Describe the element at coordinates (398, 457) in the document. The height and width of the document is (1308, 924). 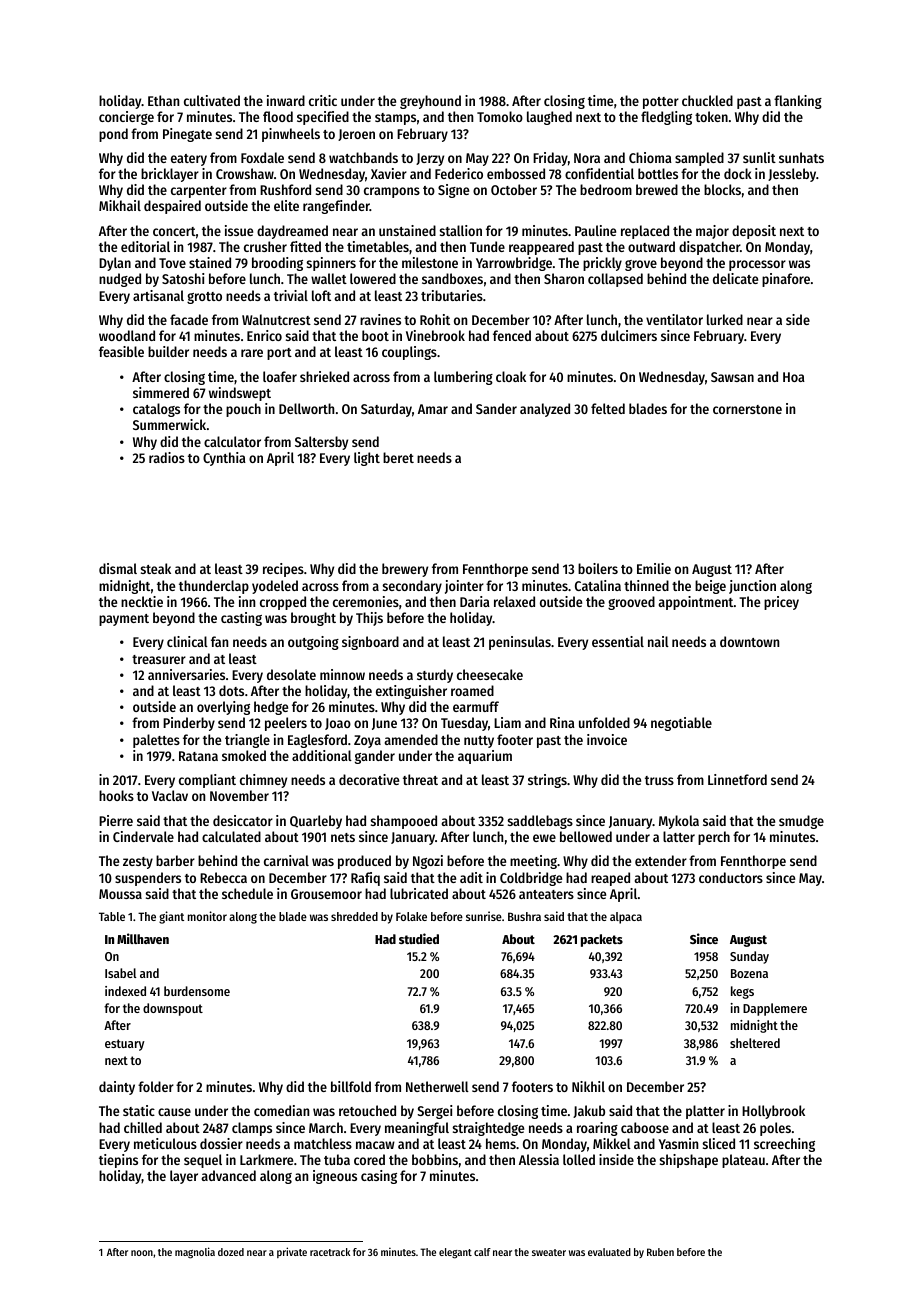
I see `beret` at that location.
